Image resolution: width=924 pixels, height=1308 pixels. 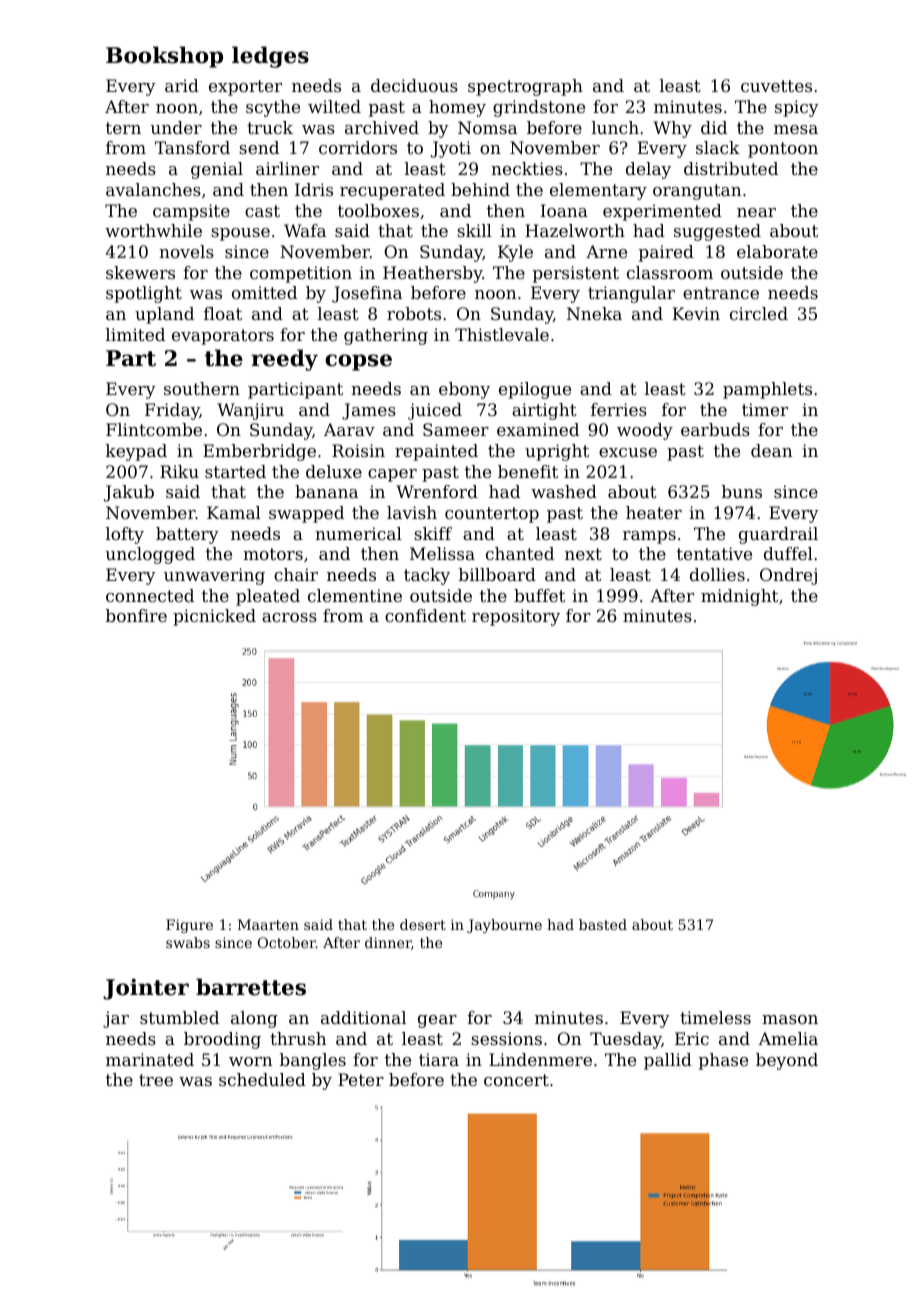 I want to click on benefit, so click(x=528, y=471).
